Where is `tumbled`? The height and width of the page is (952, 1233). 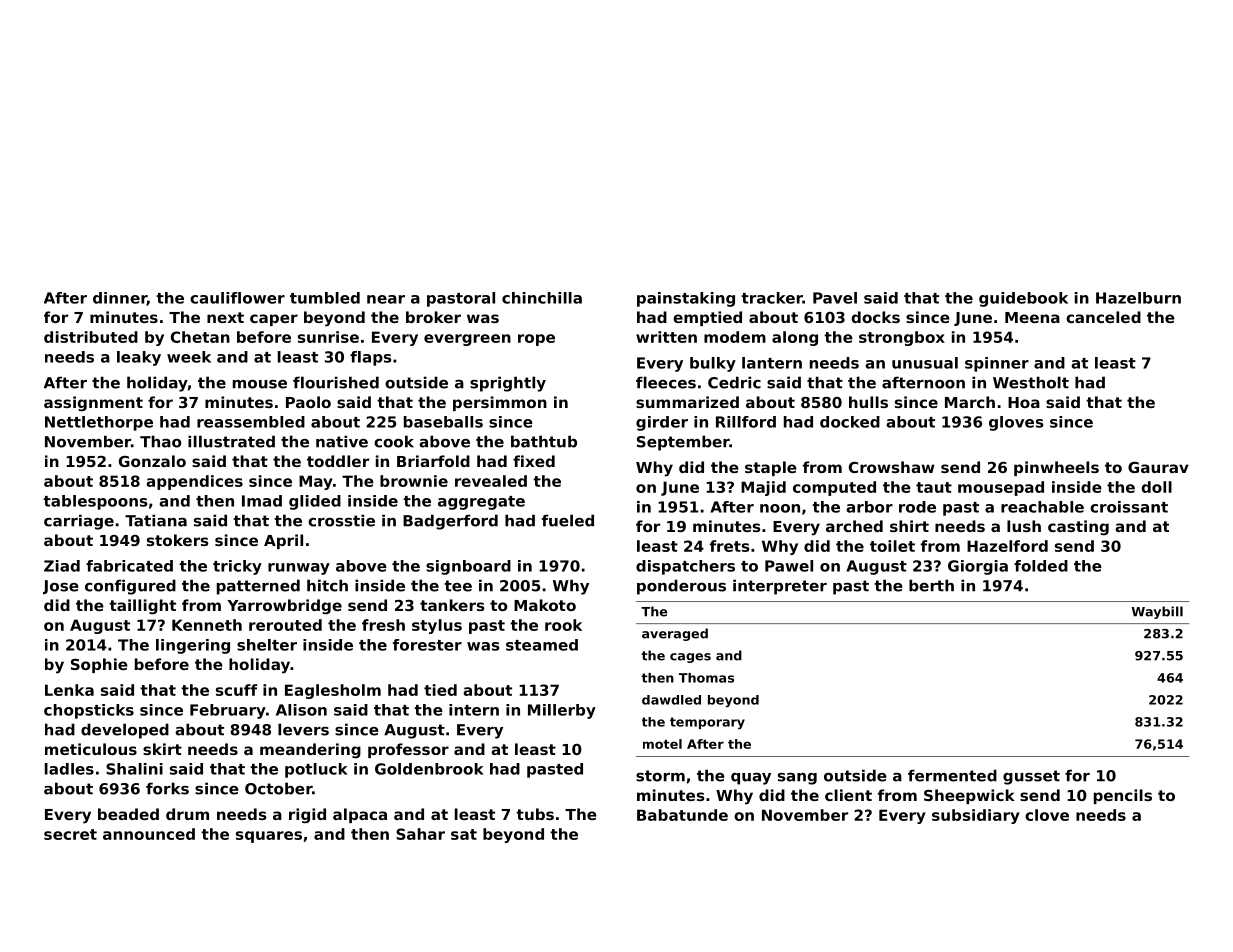
tumbled is located at coordinates (325, 298).
